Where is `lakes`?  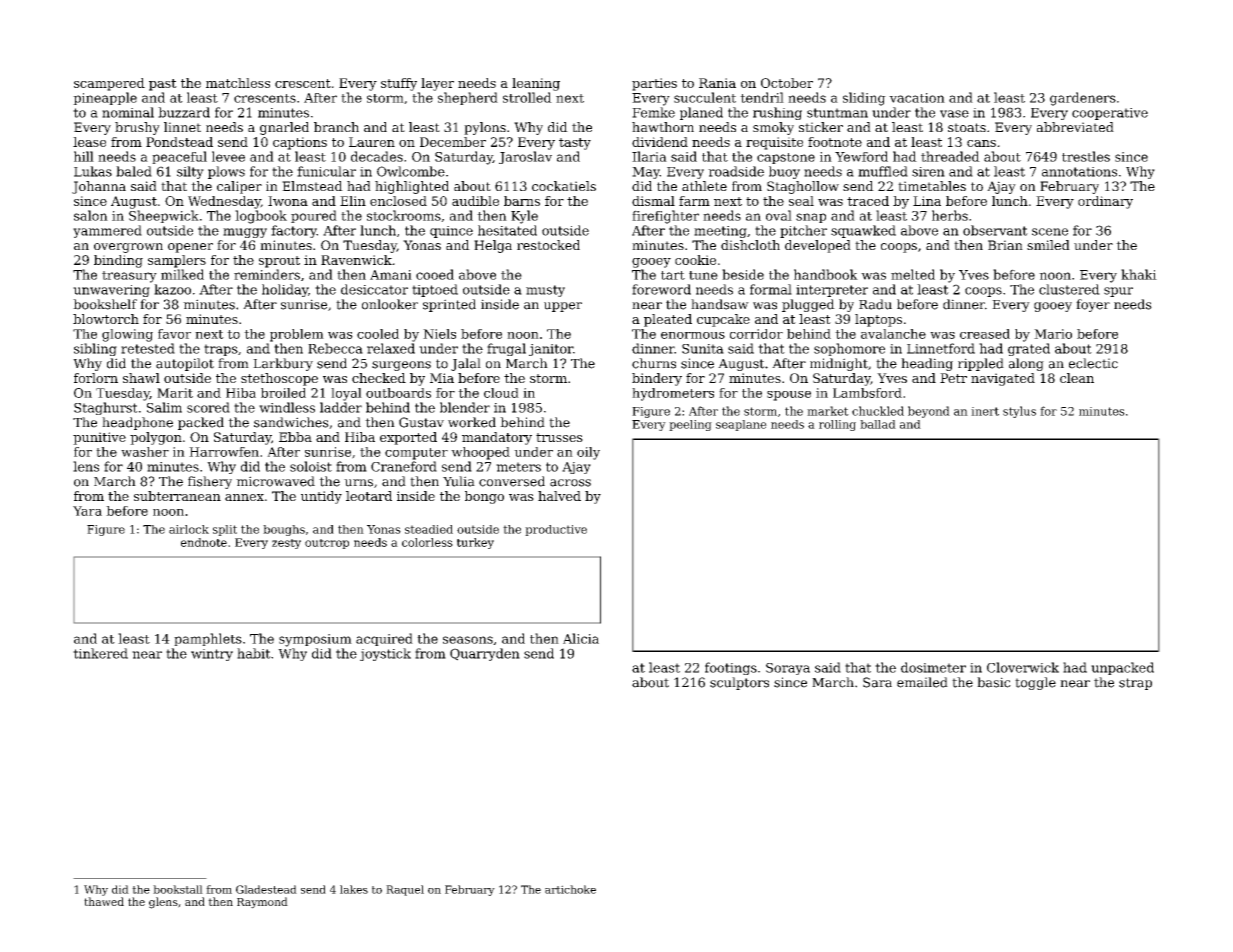
lakes is located at coordinates (354, 889).
